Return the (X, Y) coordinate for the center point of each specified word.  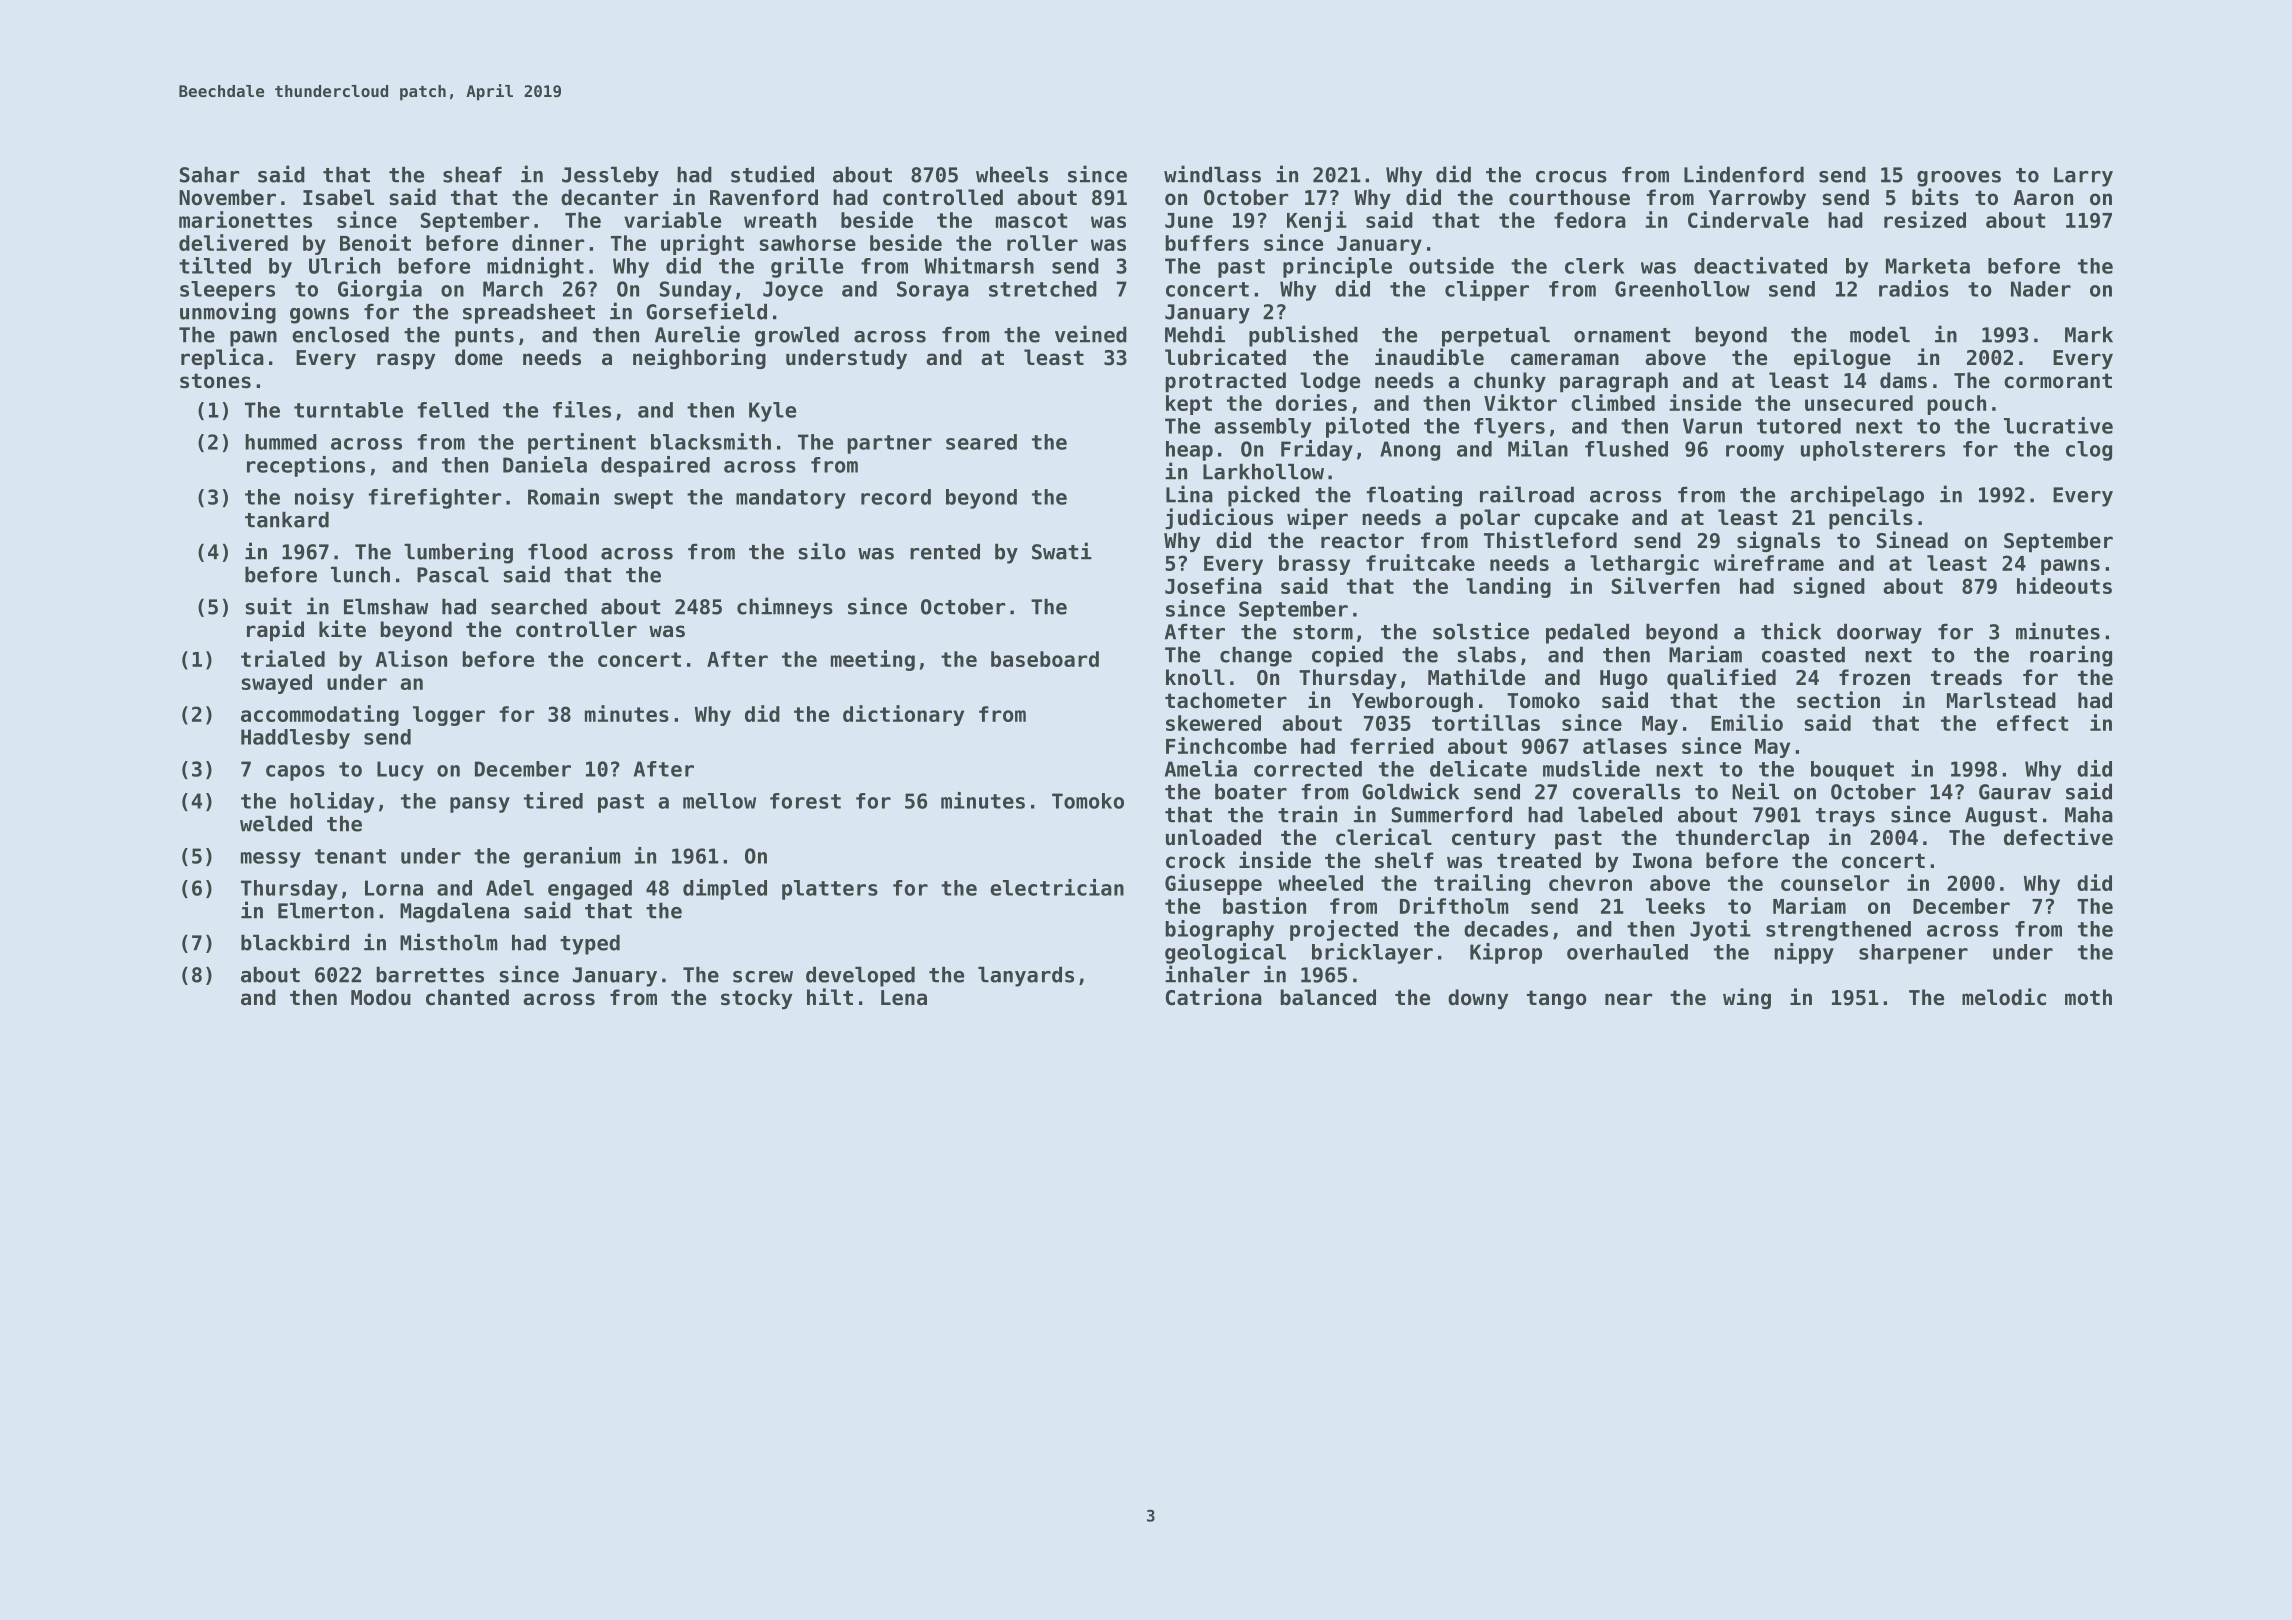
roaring (2071, 656)
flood (557, 551)
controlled (943, 197)
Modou (381, 997)
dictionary (903, 715)
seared (981, 442)
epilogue (1842, 359)
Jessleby (610, 176)
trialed (283, 658)
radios (1914, 288)
